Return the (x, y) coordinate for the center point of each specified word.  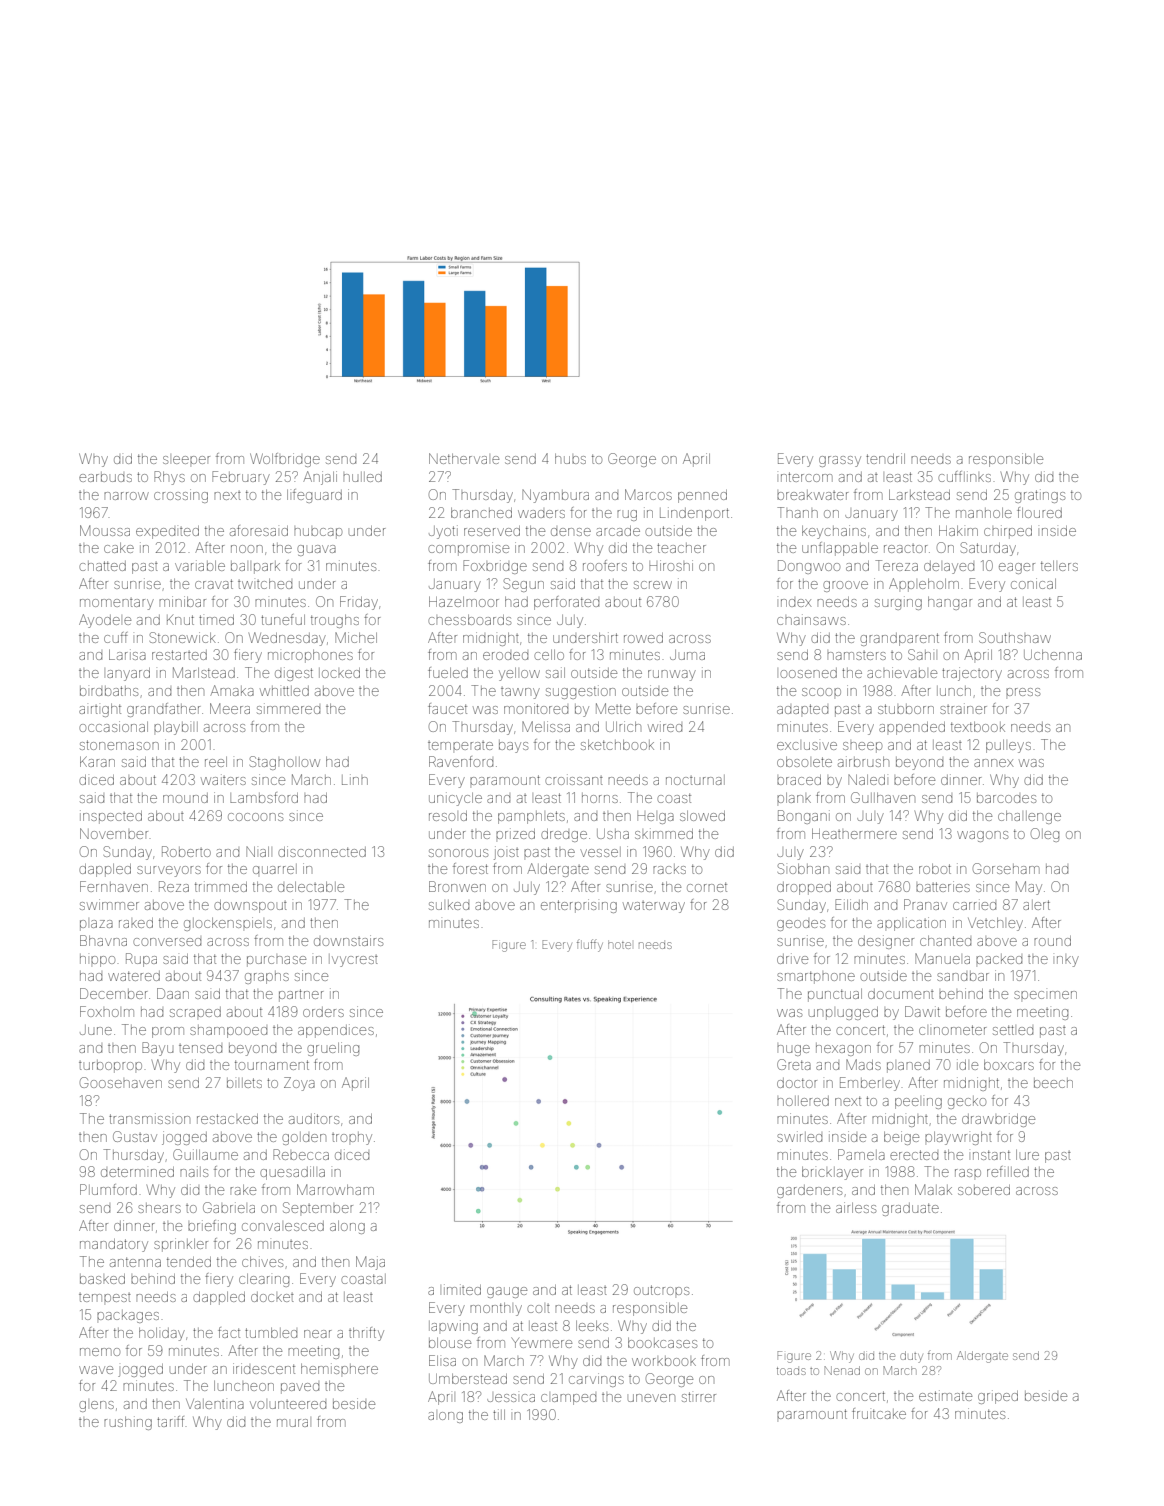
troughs (335, 621)
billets (244, 1083)
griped (998, 1397)
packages (128, 1316)
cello (549, 655)
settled (1013, 1030)
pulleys (1008, 746)
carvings (596, 1380)
